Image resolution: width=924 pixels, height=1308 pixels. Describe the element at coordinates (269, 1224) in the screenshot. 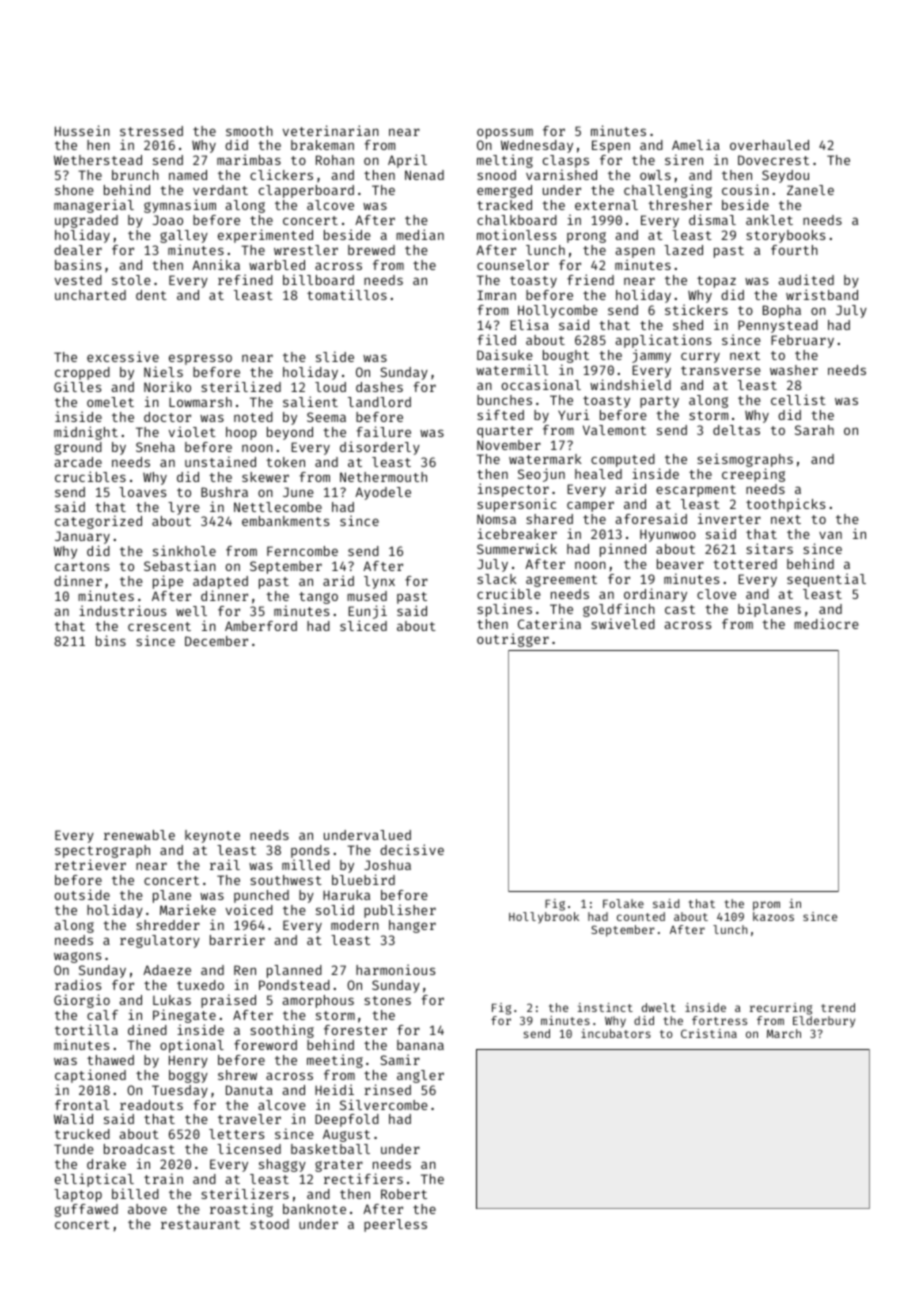

I see `stood` at that location.
